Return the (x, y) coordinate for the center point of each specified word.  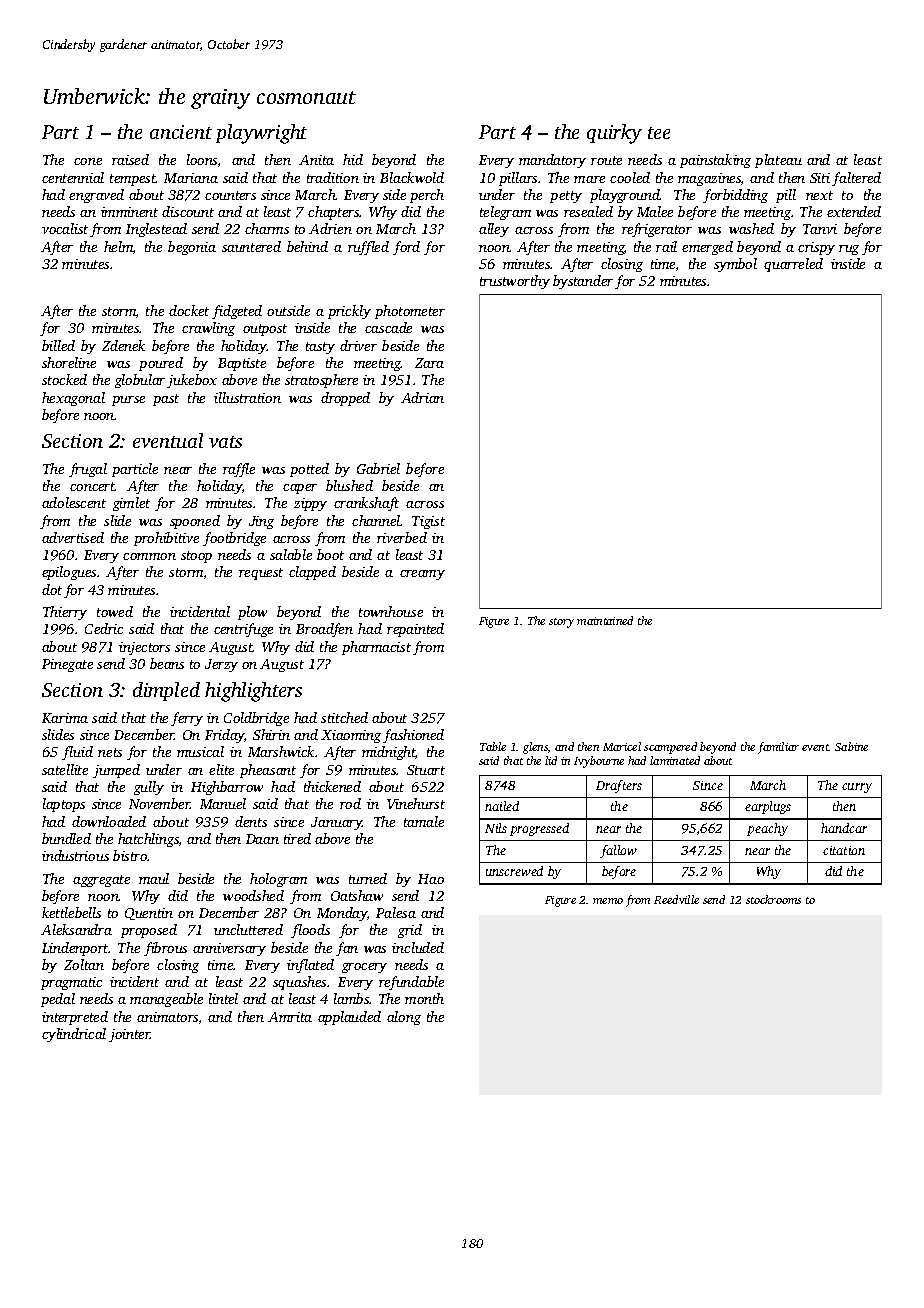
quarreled (793, 265)
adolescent (74, 502)
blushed (349, 485)
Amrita (290, 1017)
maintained (605, 620)
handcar (844, 828)
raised (130, 159)
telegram (505, 213)
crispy (816, 248)
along (404, 1018)
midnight (389, 753)
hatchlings (148, 840)
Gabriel (378, 468)
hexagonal (73, 399)
